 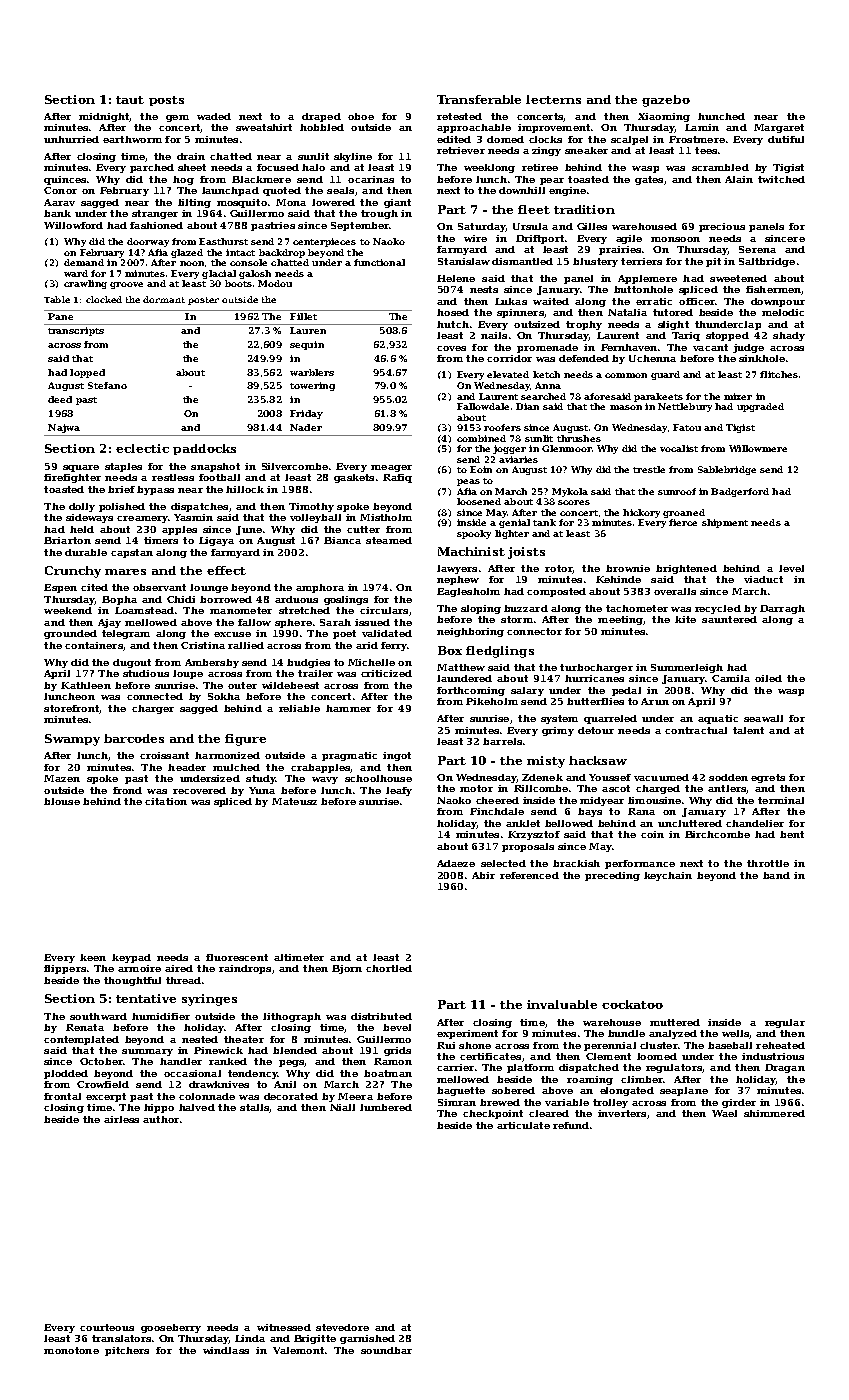 What do you see at coordinates (367, 1339) in the document?
I see `garnished` at bounding box center [367, 1339].
